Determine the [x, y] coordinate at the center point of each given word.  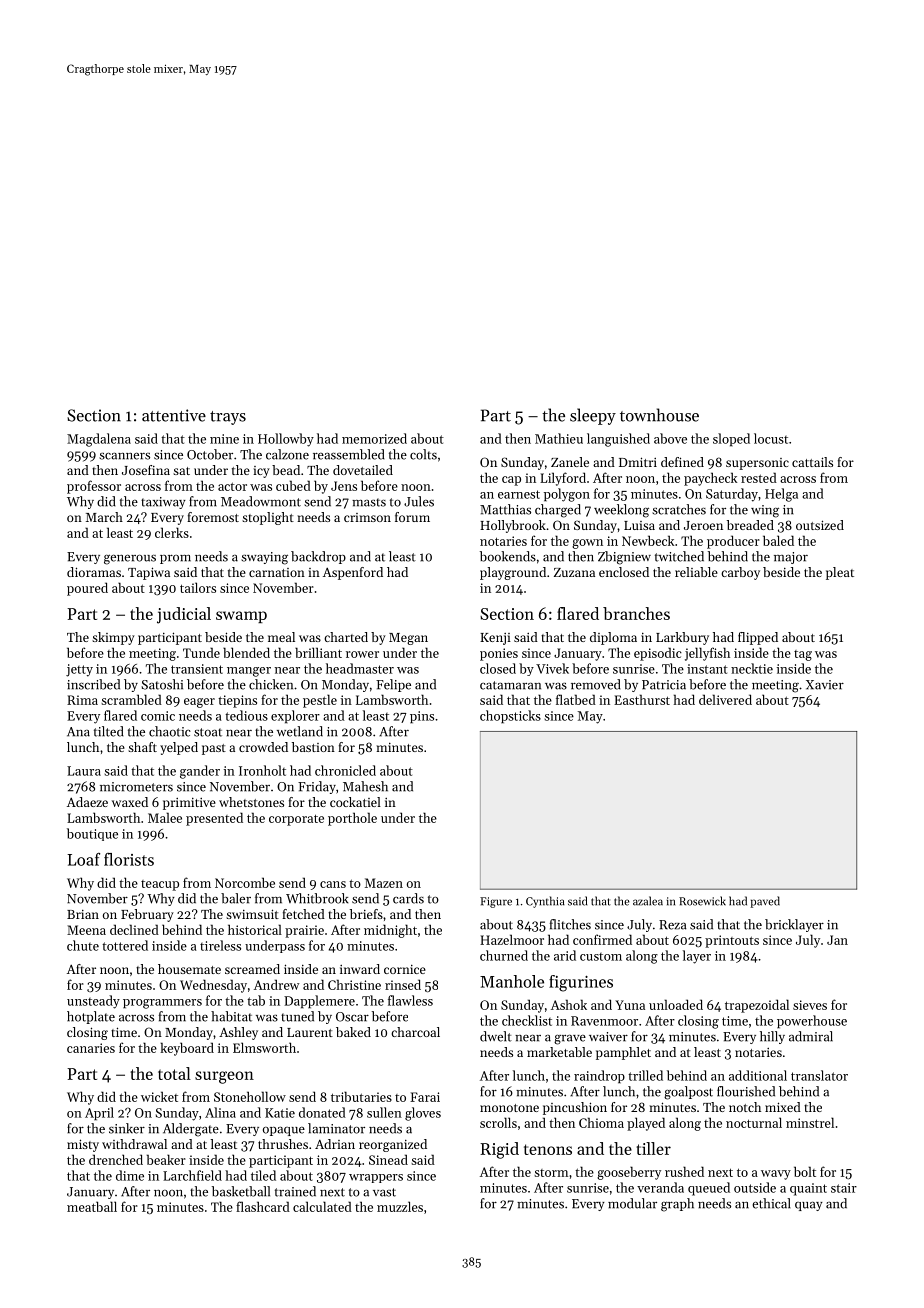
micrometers [136, 787]
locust [771, 438]
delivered [725, 699]
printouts [732, 941]
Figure [496, 902]
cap [511, 481]
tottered [125, 945]
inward [360, 969]
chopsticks [510, 717]
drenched [116, 1159]
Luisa [639, 525]
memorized [374, 438]
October [210, 454]
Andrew [276, 984]
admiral [811, 1036]
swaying [264, 558]
